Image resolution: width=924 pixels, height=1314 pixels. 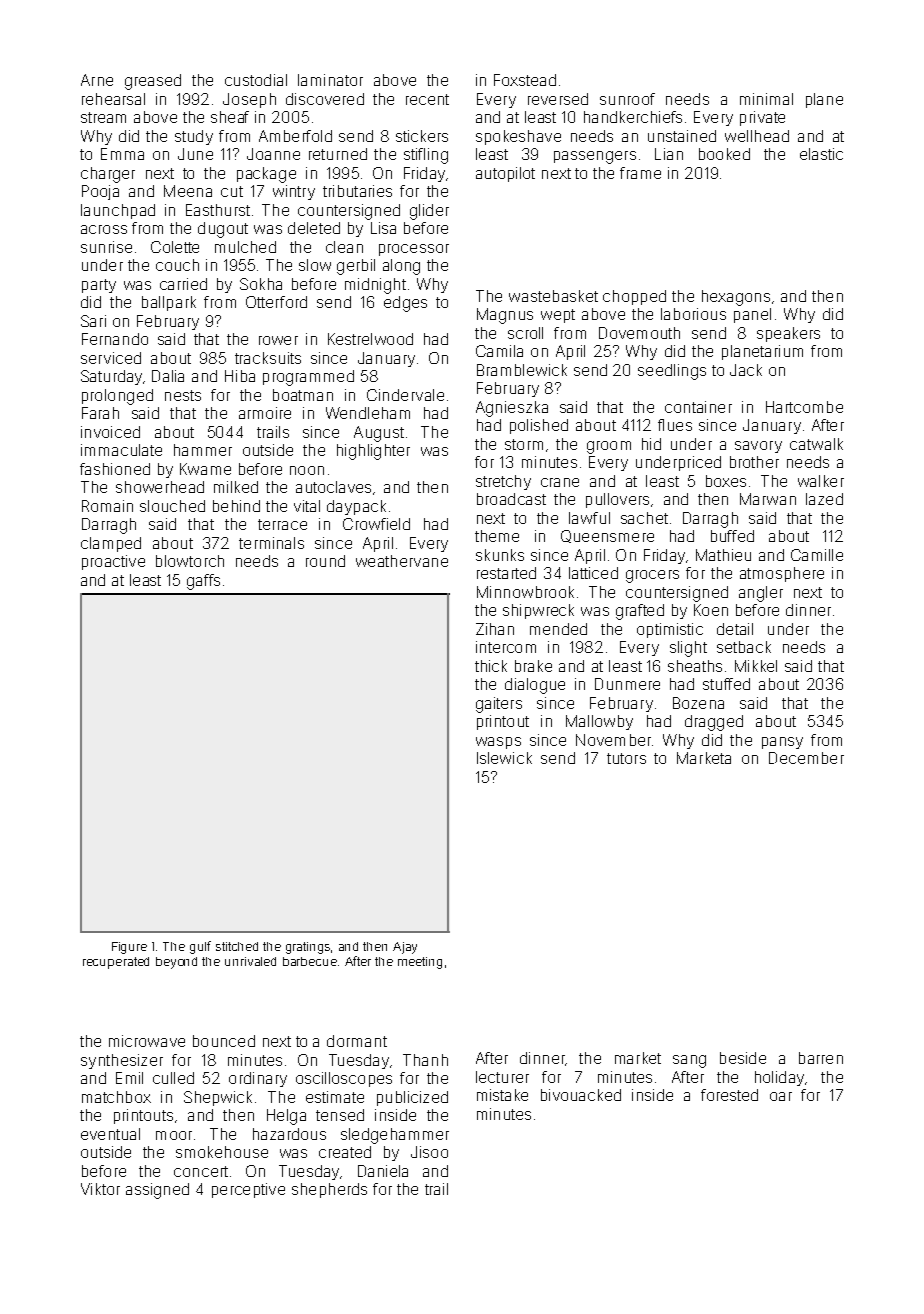 I want to click on shipwreck, so click(x=538, y=611).
